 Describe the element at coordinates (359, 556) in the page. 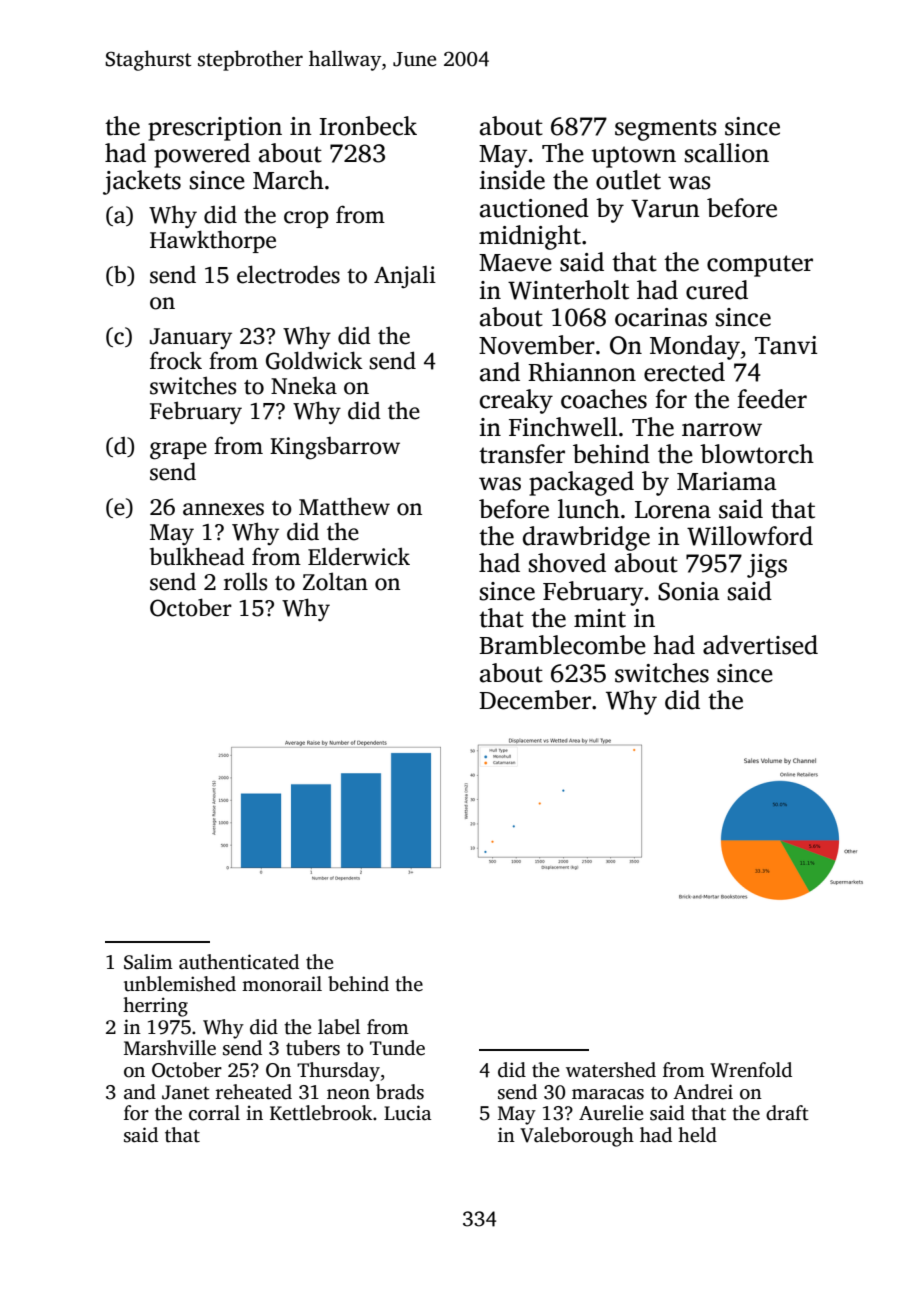

I see `Elderwick` at that location.
